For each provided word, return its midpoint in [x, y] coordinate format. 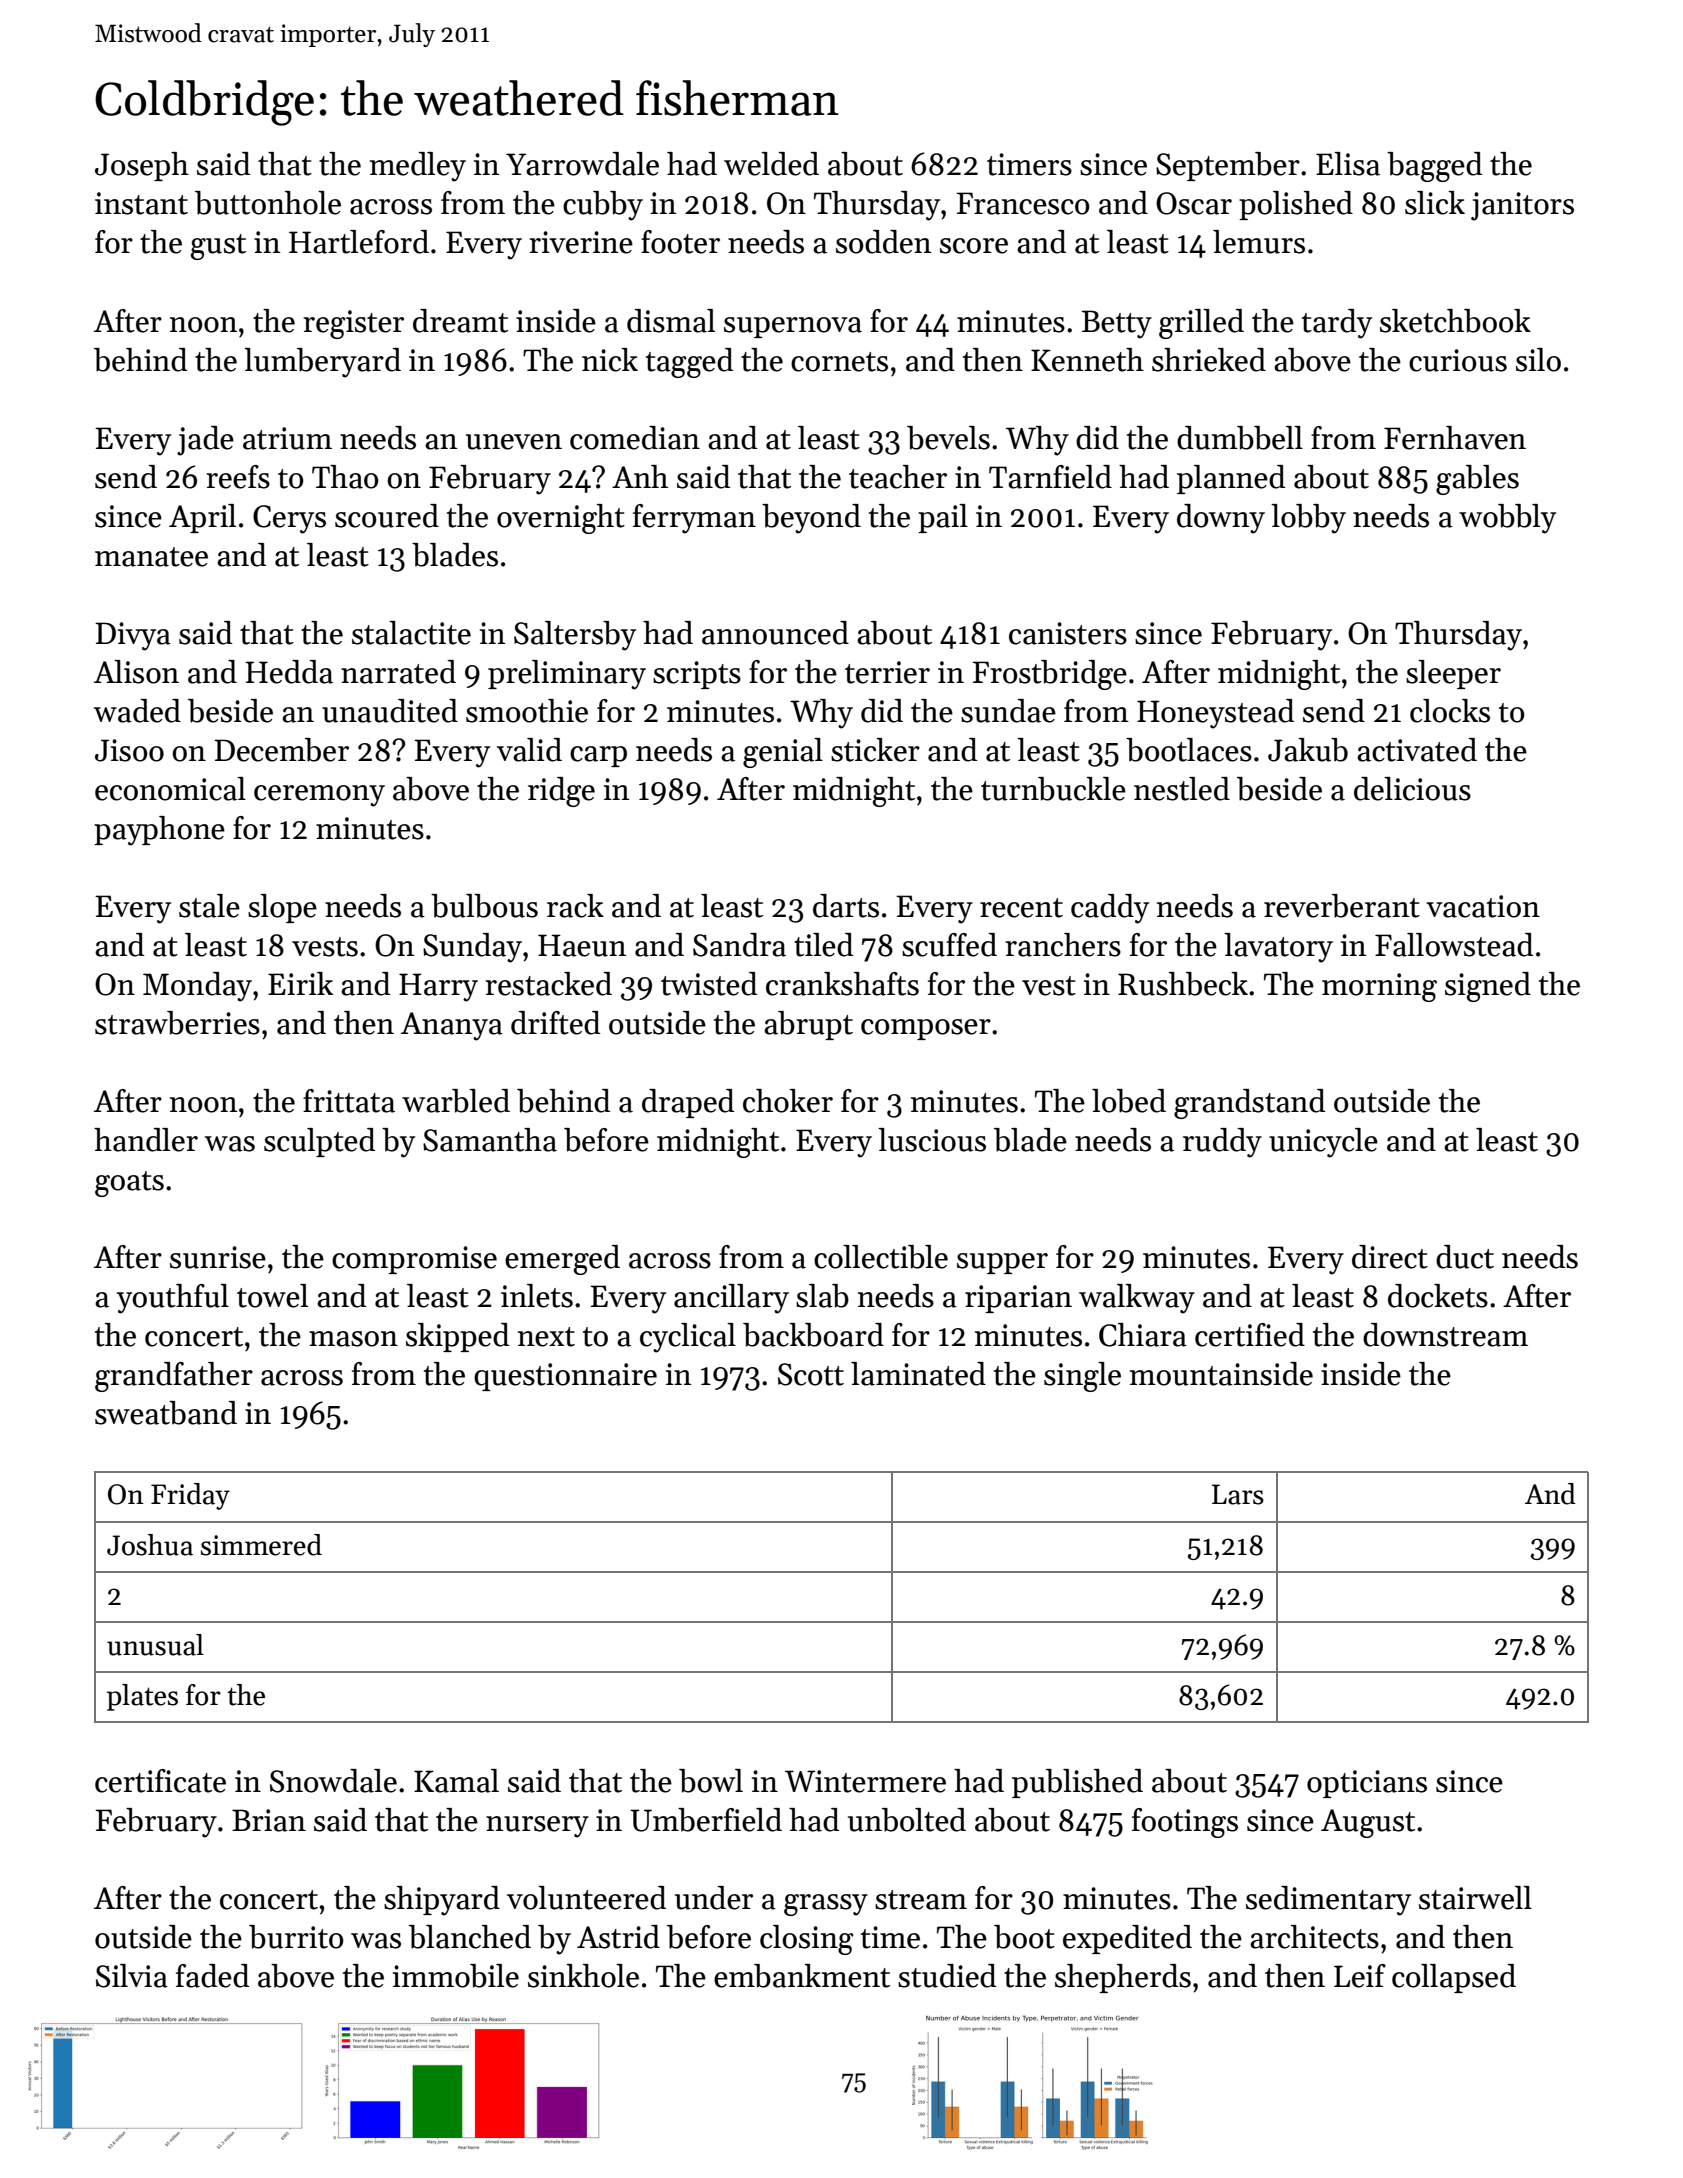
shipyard [442, 1901]
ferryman [694, 519]
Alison [136, 672]
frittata [349, 1101]
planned [1231, 479]
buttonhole [268, 203]
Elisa [1348, 164]
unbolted [907, 1820]
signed [1488, 987]
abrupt [808, 1025]
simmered [261, 1545]
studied [947, 1976]
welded [771, 164]
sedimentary [1328, 1901]
